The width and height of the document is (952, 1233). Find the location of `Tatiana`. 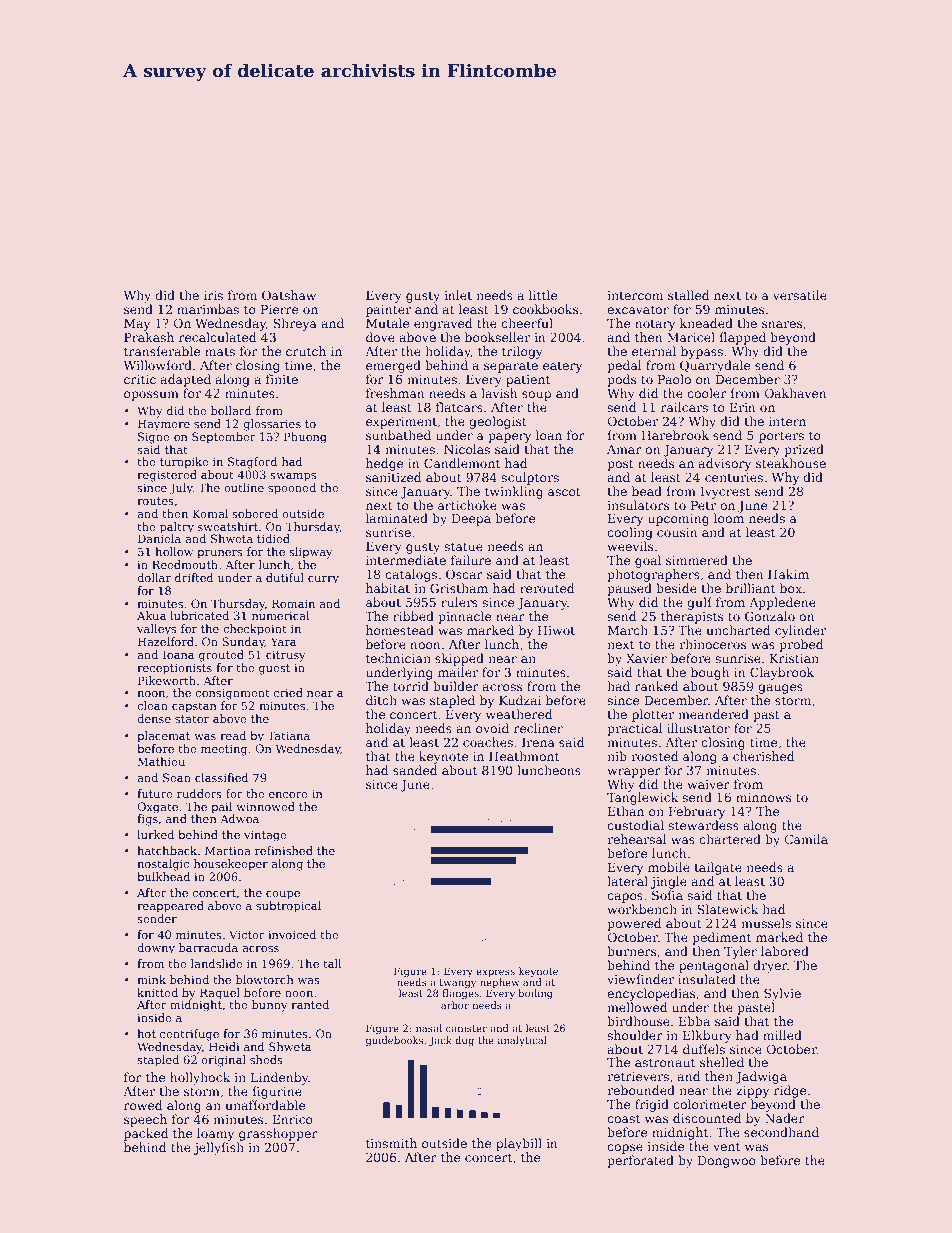

Tatiana is located at coordinates (288, 735).
